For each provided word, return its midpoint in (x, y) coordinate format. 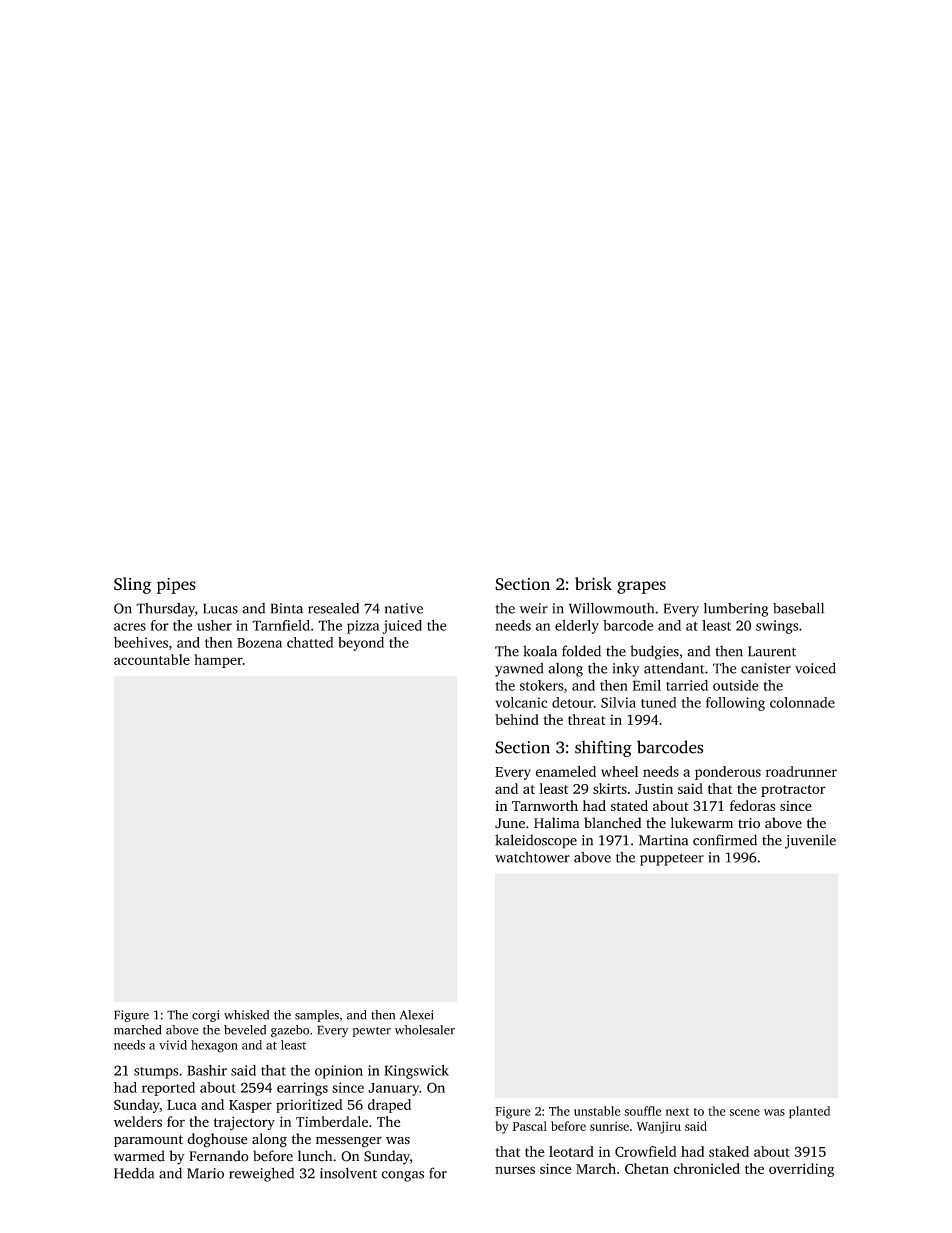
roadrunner (801, 771)
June (510, 823)
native (404, 608)
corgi (205, 1016)
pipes (176, 586)
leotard (571, 1151)
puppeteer (672, 860)
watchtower (532, 857)
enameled (566, 771)
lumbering (736, 610)
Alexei (416, 1015)
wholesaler (425, 1030)
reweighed (261, 1174)
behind (517, 719)
